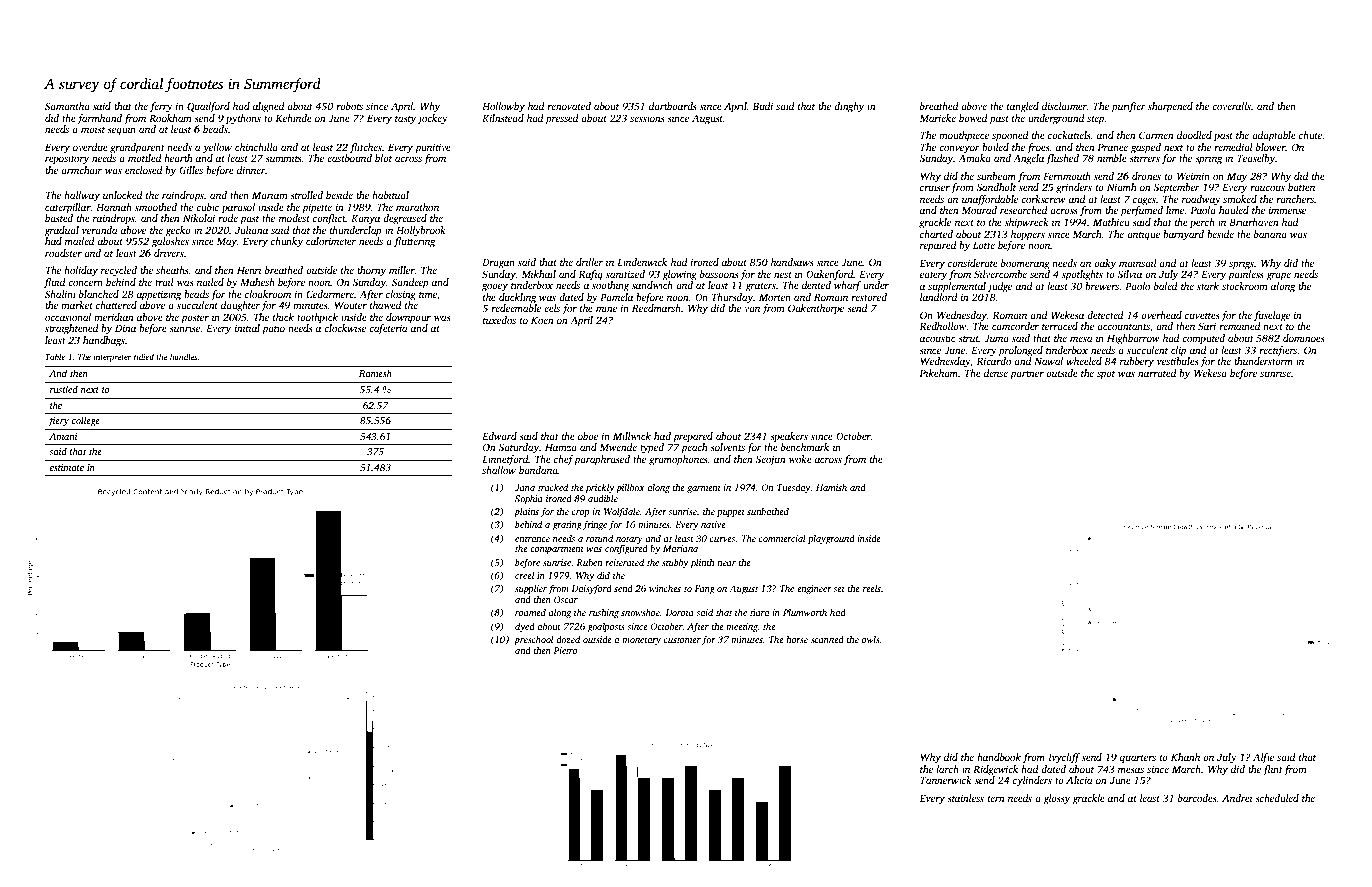 This screenshot has width=1372, height=887. Describe the element at coordinates (417, 207) in the screenshot. I see `marathon` at that location.
